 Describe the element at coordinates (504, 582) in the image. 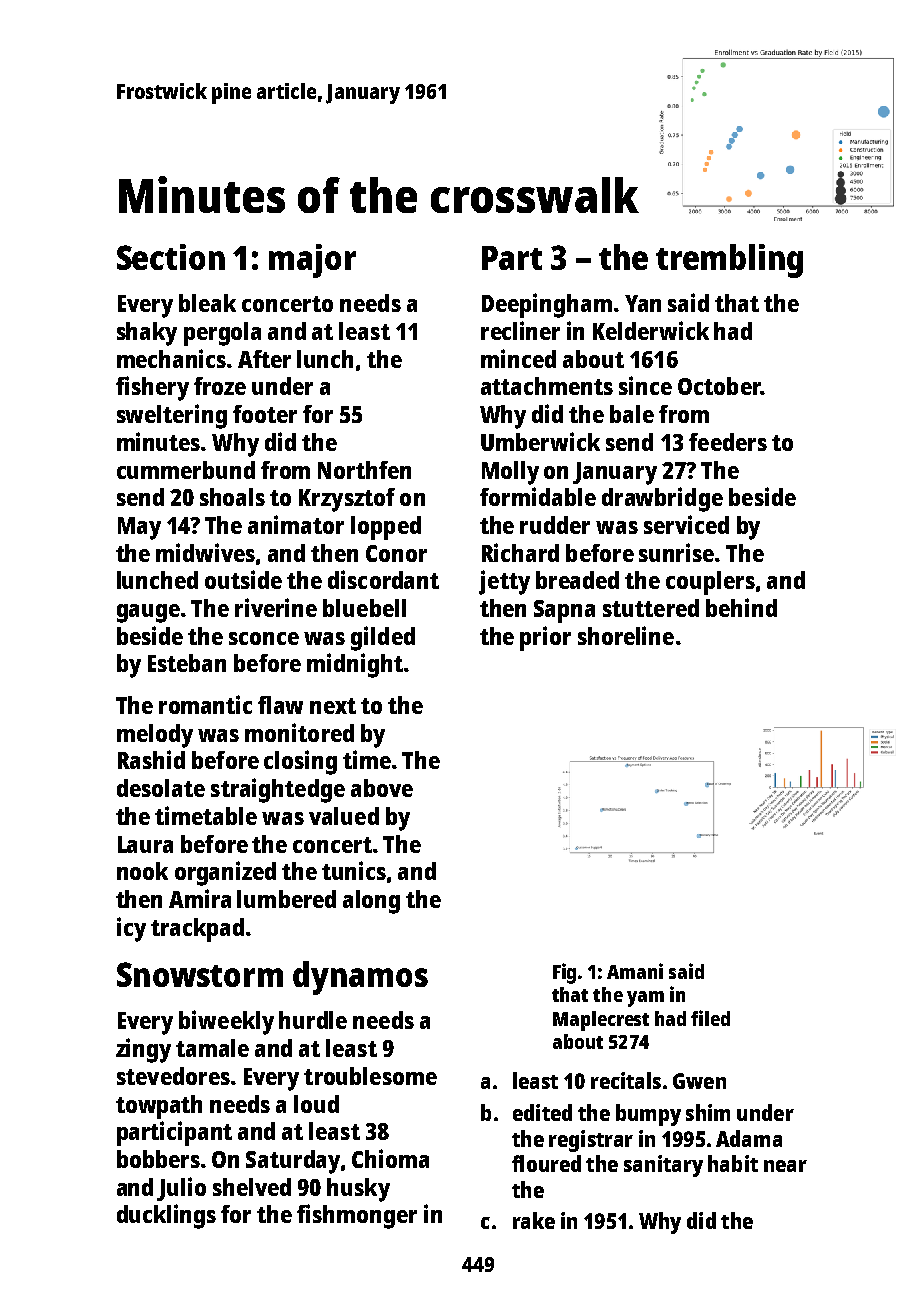

I see `jetty` at that location.
